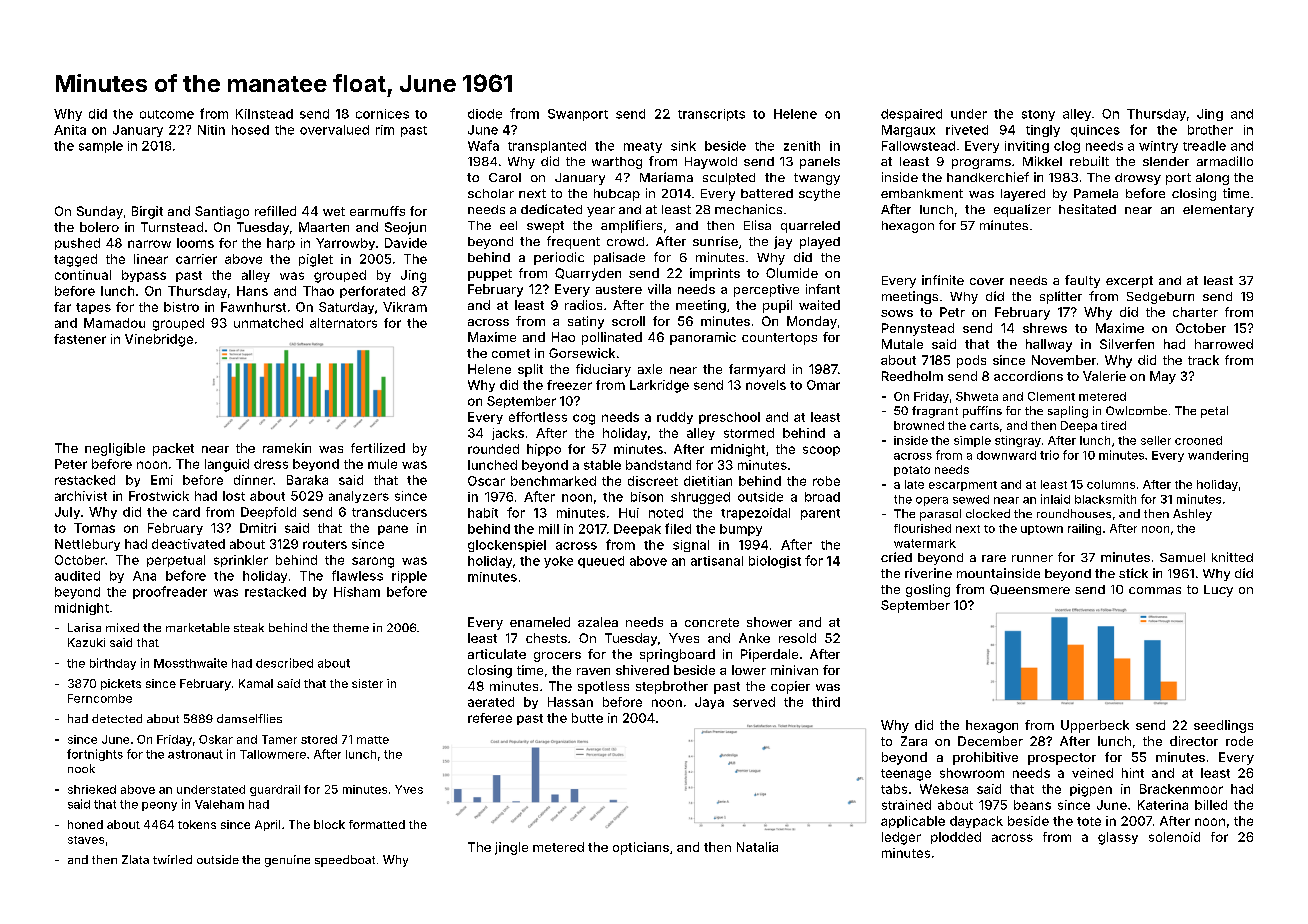 This page has height=924, width=1308. What do you see at coordinates (641, 848) in the page?
I see `opticians` at bounding box center [641, 848].
